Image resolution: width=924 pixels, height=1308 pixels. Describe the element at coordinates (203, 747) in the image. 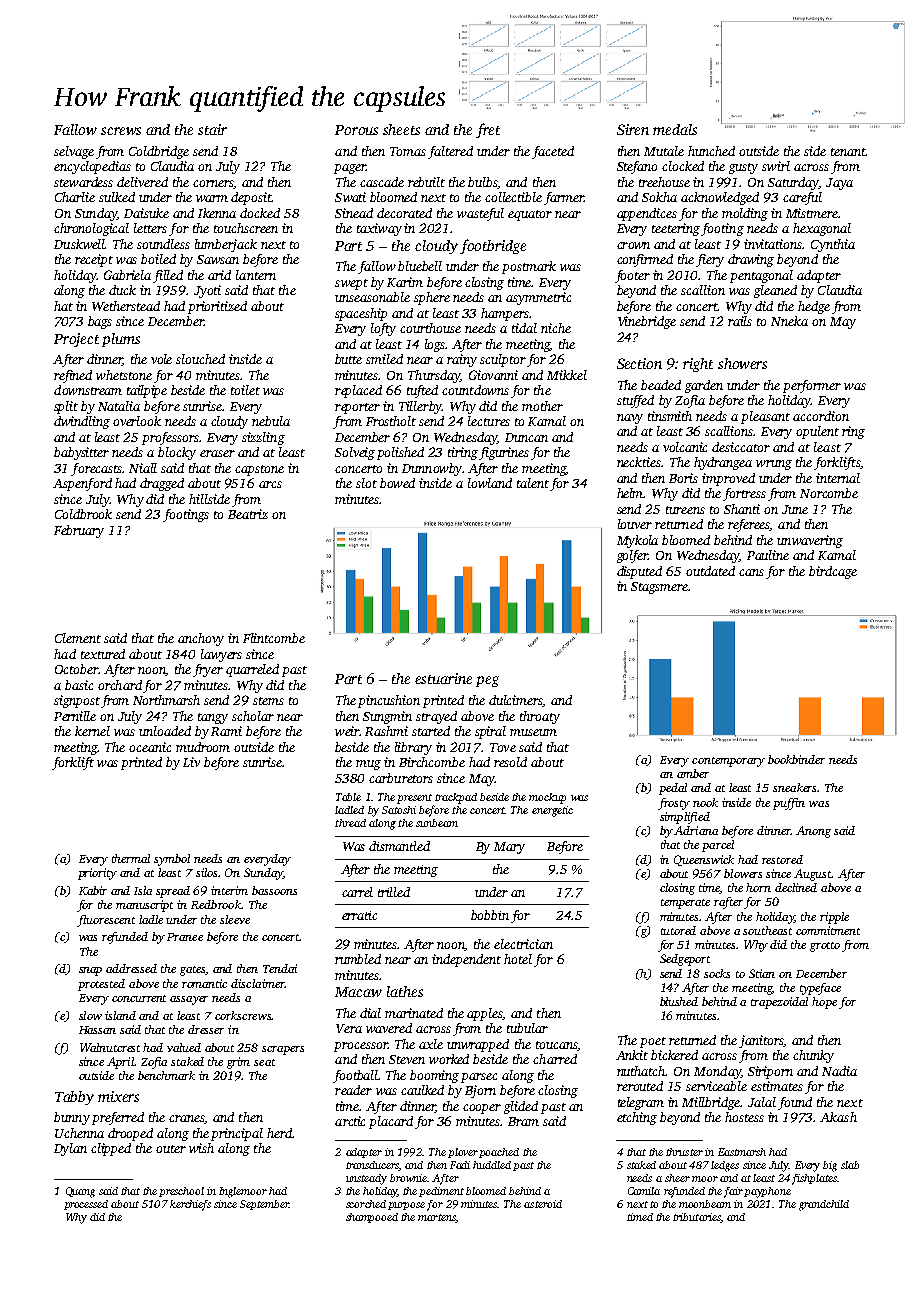

I see `mudroom` at that location.
